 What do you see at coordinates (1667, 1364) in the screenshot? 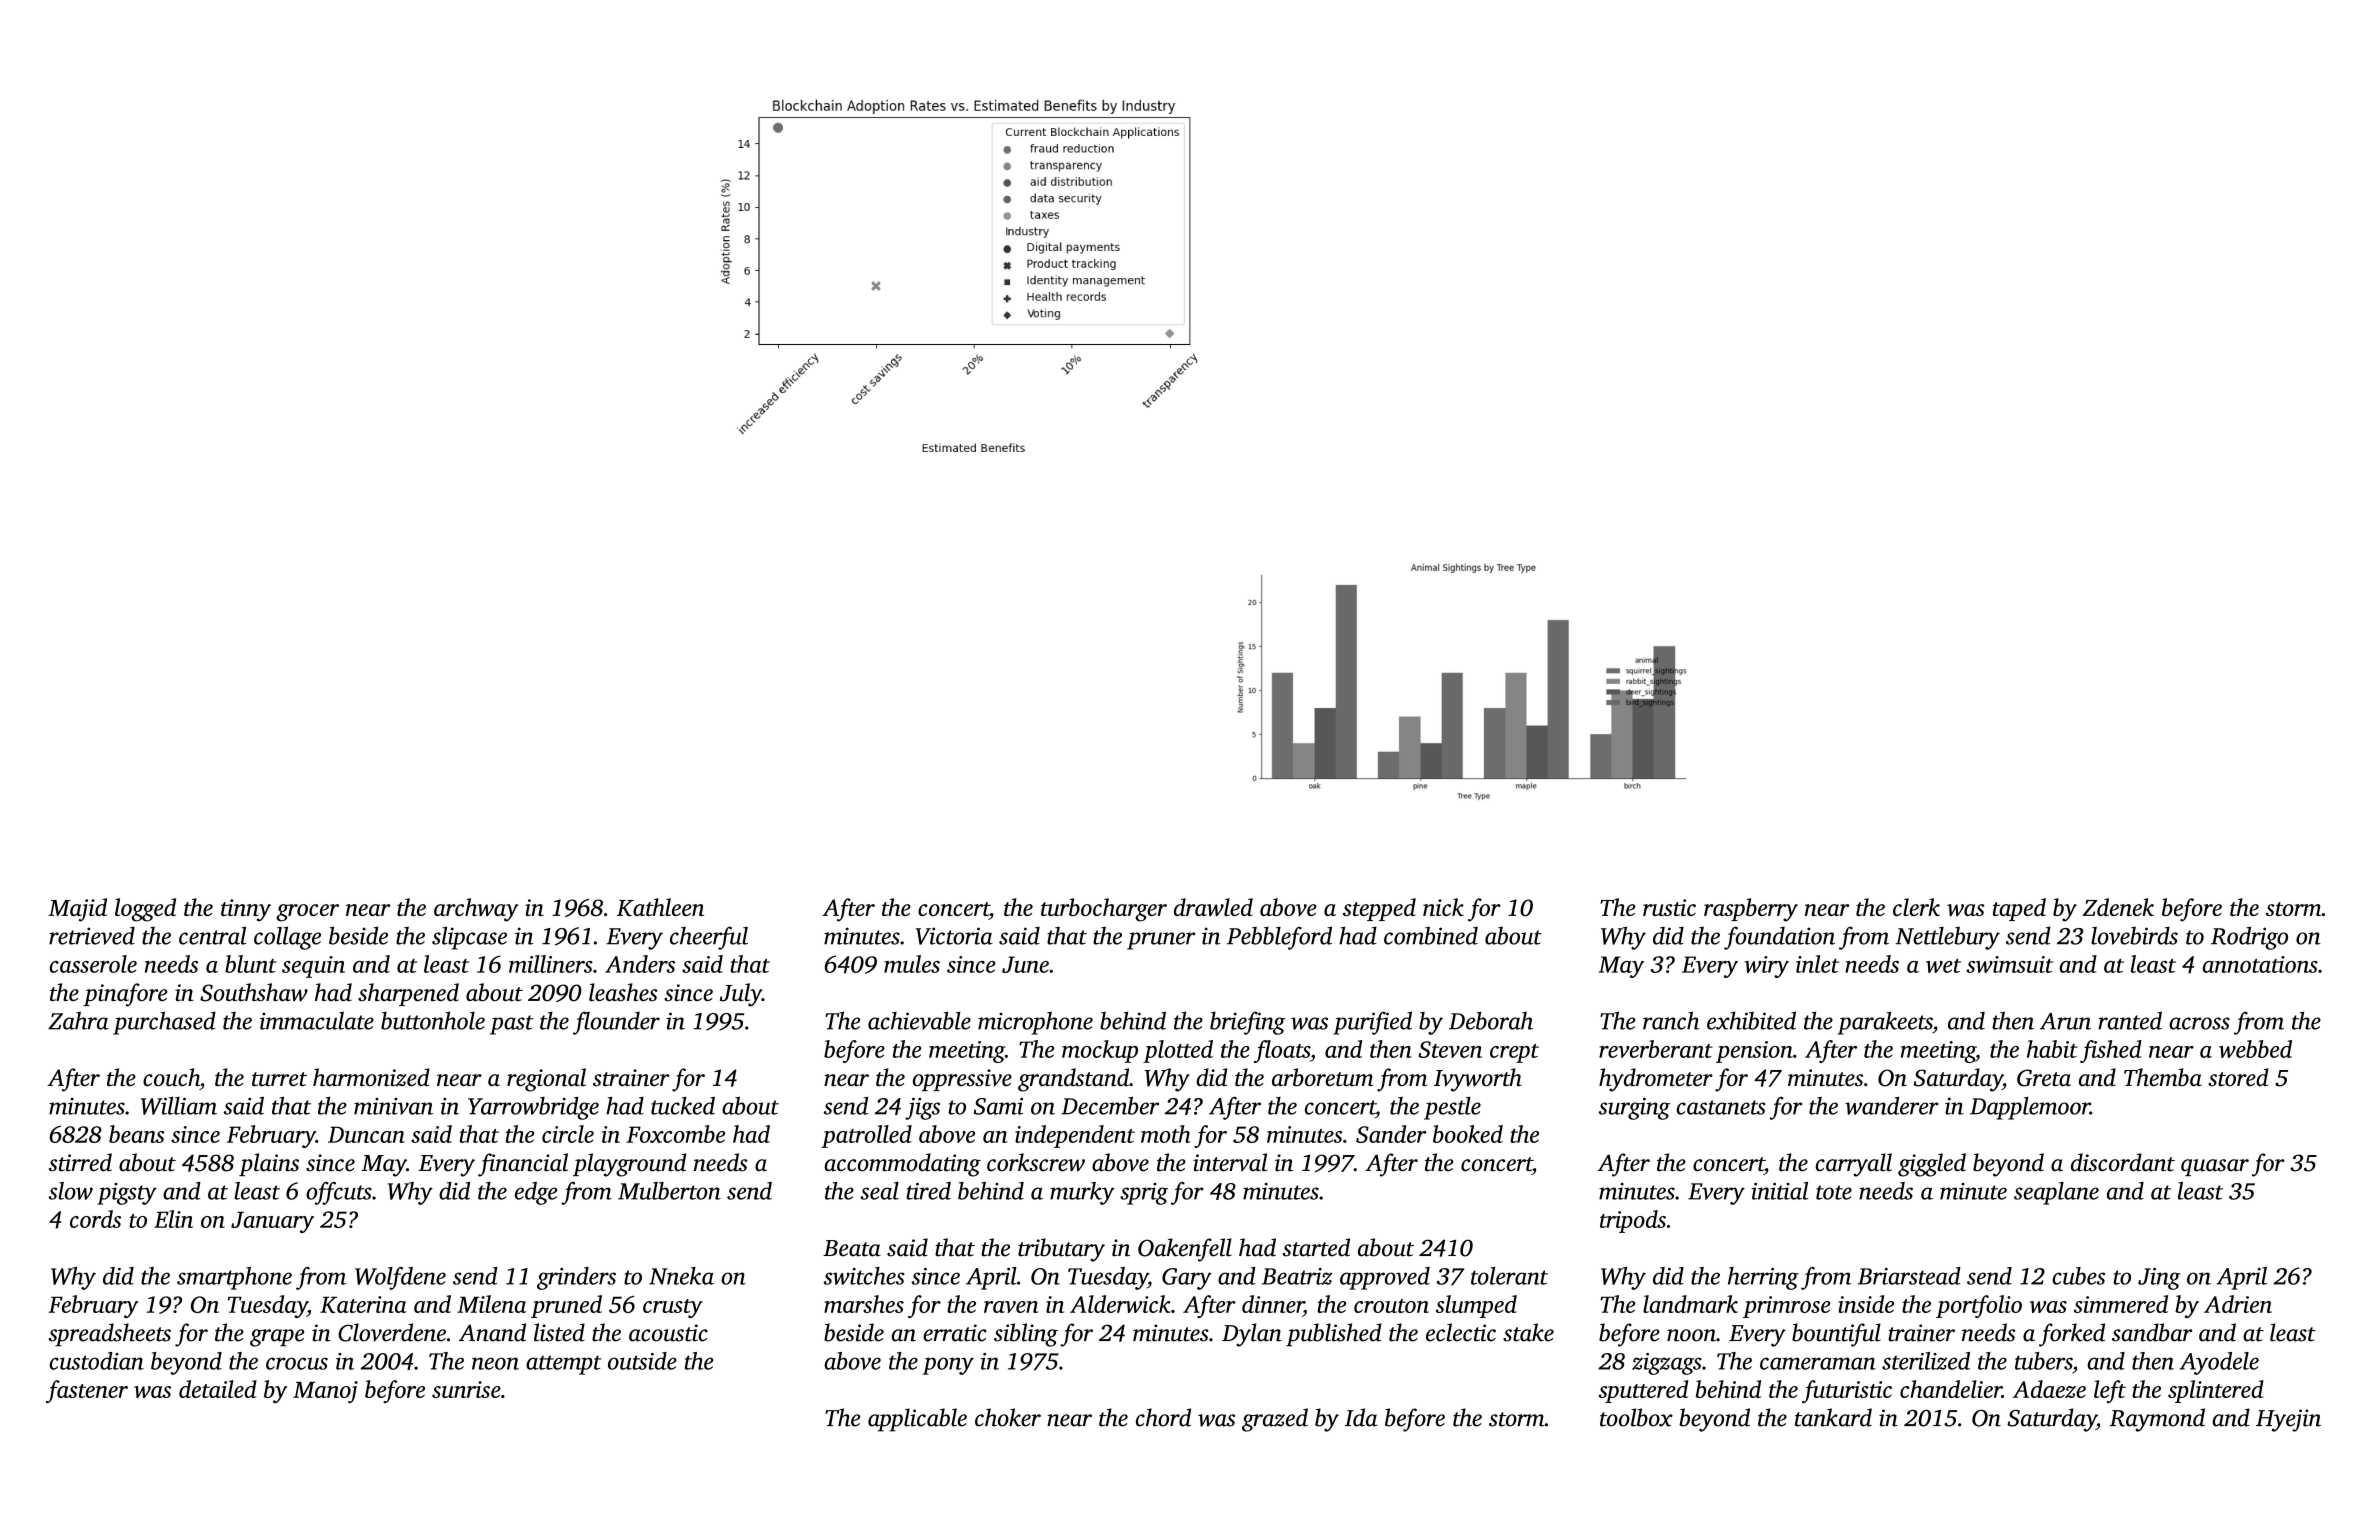
I see `zigzags` at bounding box center [1667, 1364].
